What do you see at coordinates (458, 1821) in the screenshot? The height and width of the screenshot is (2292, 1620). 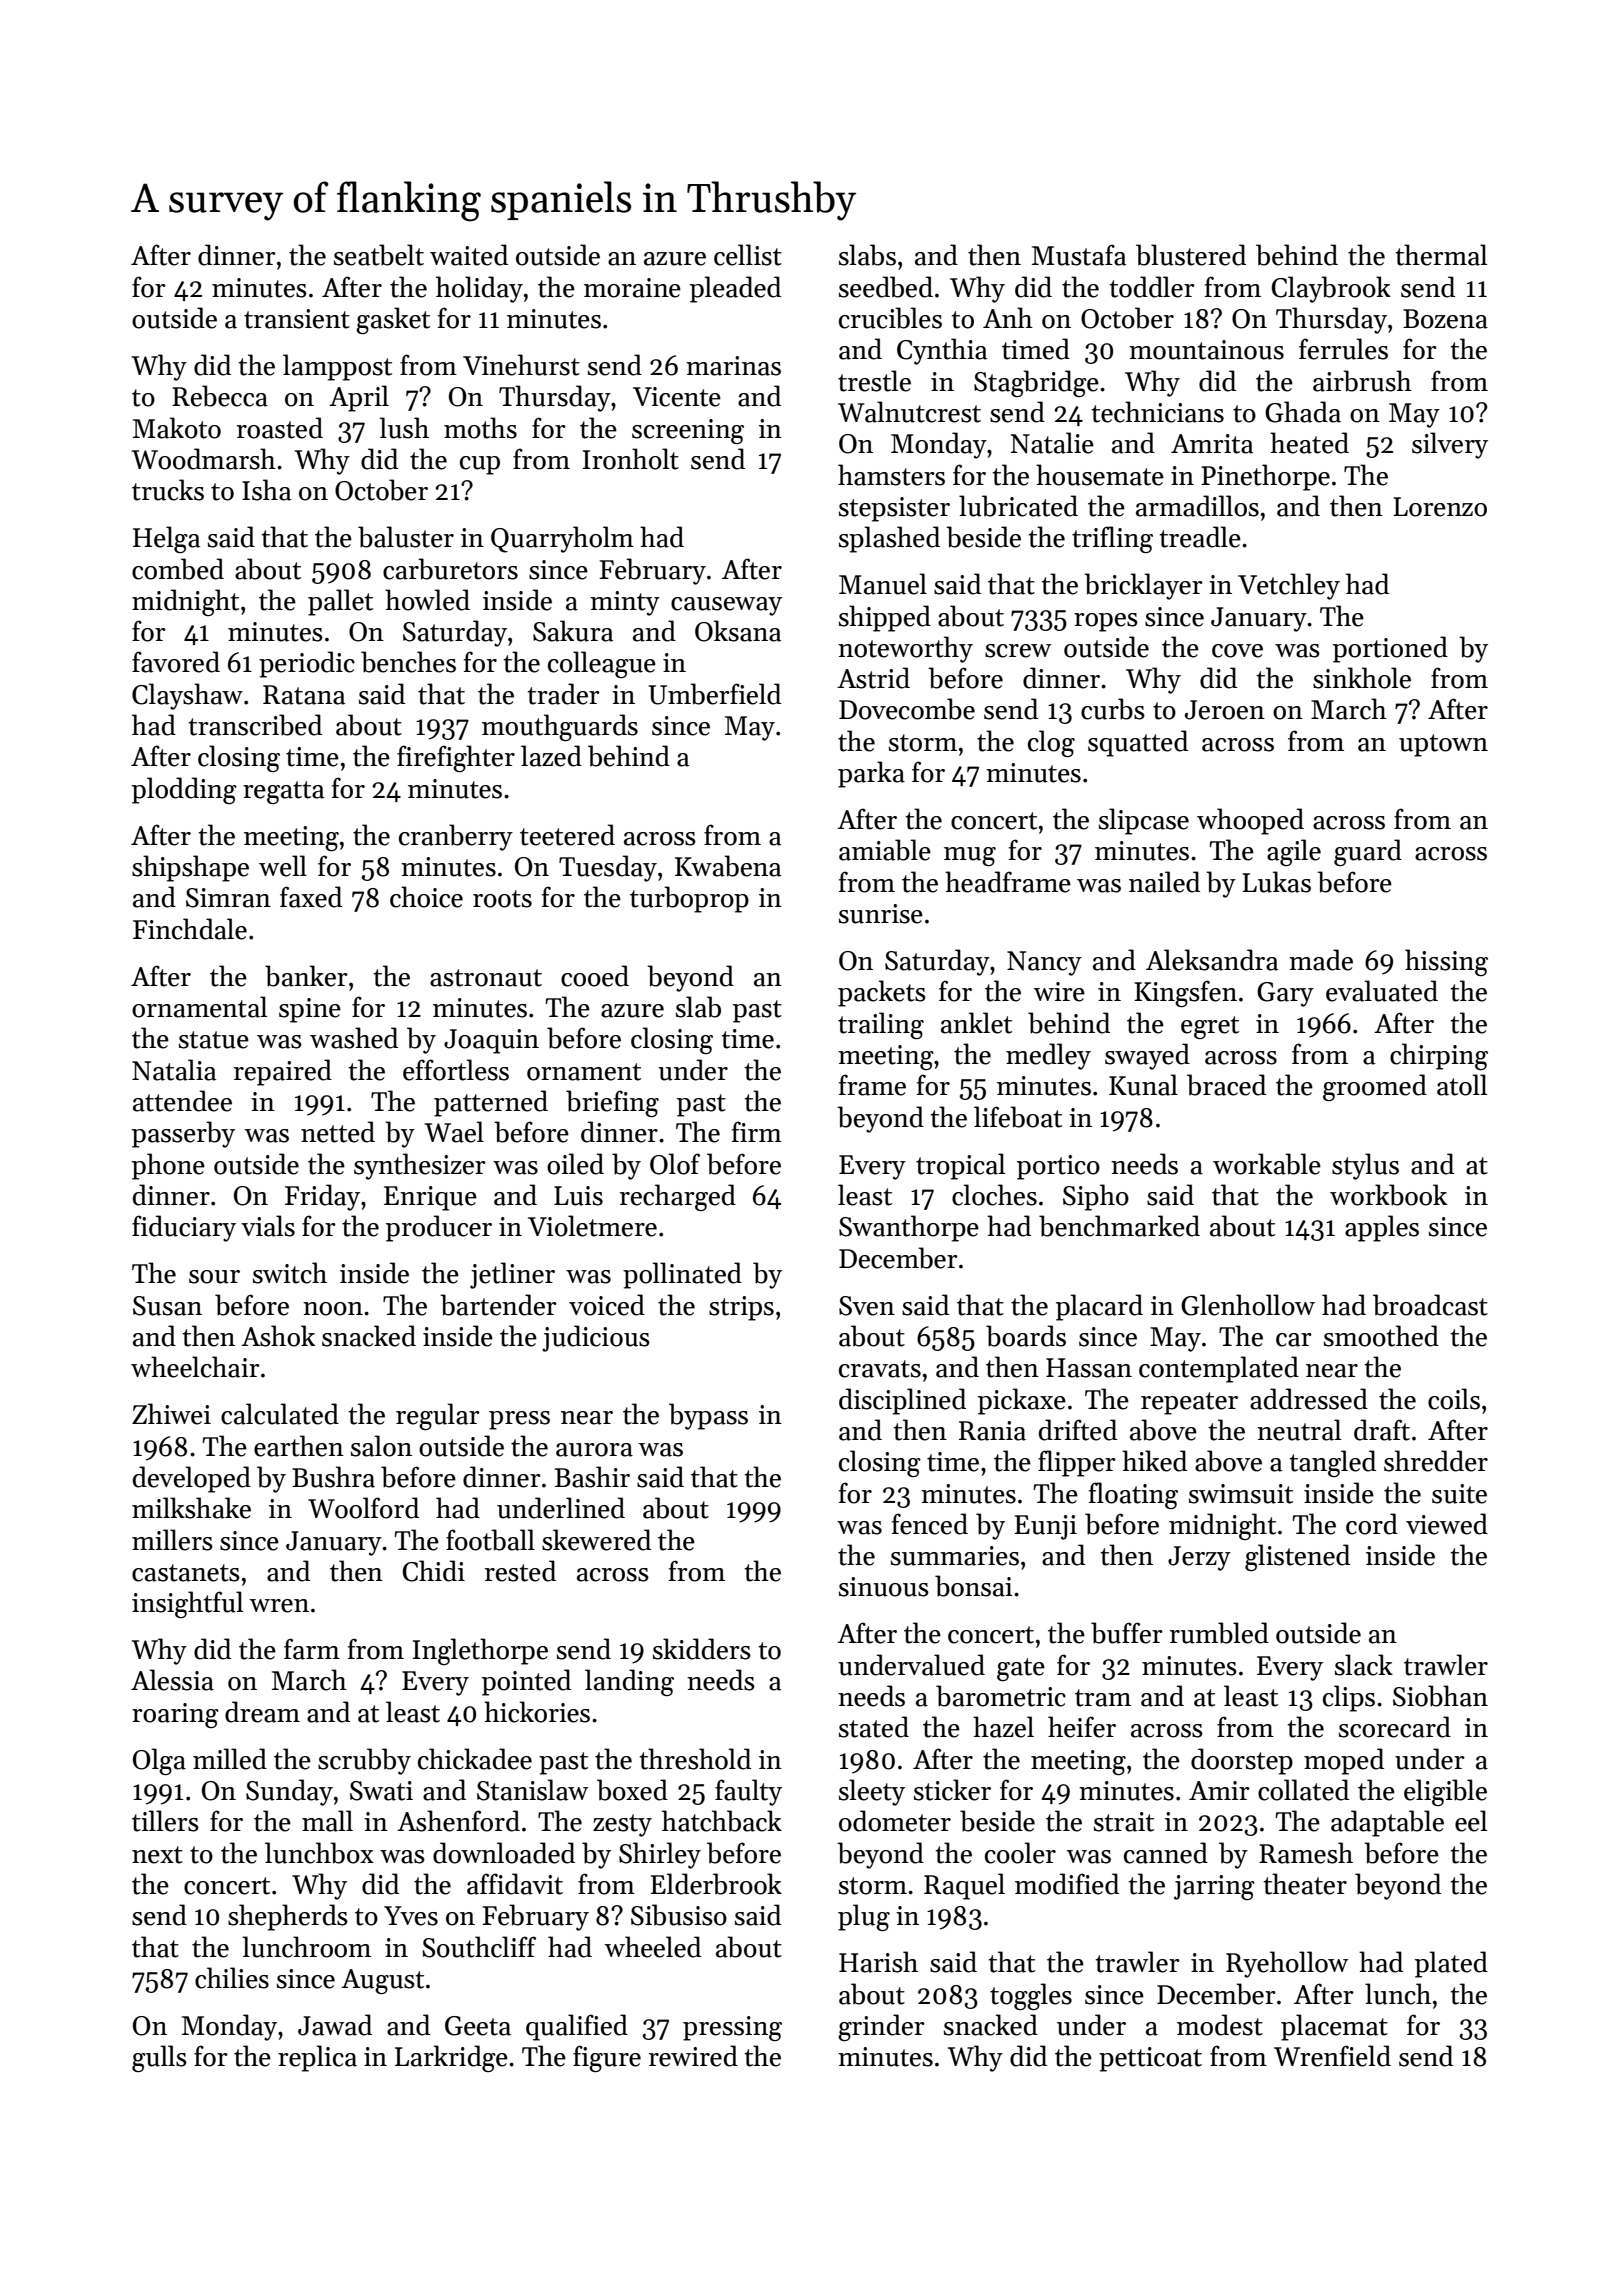 I see `Ashenford` at bounding box center [458, 1821].
